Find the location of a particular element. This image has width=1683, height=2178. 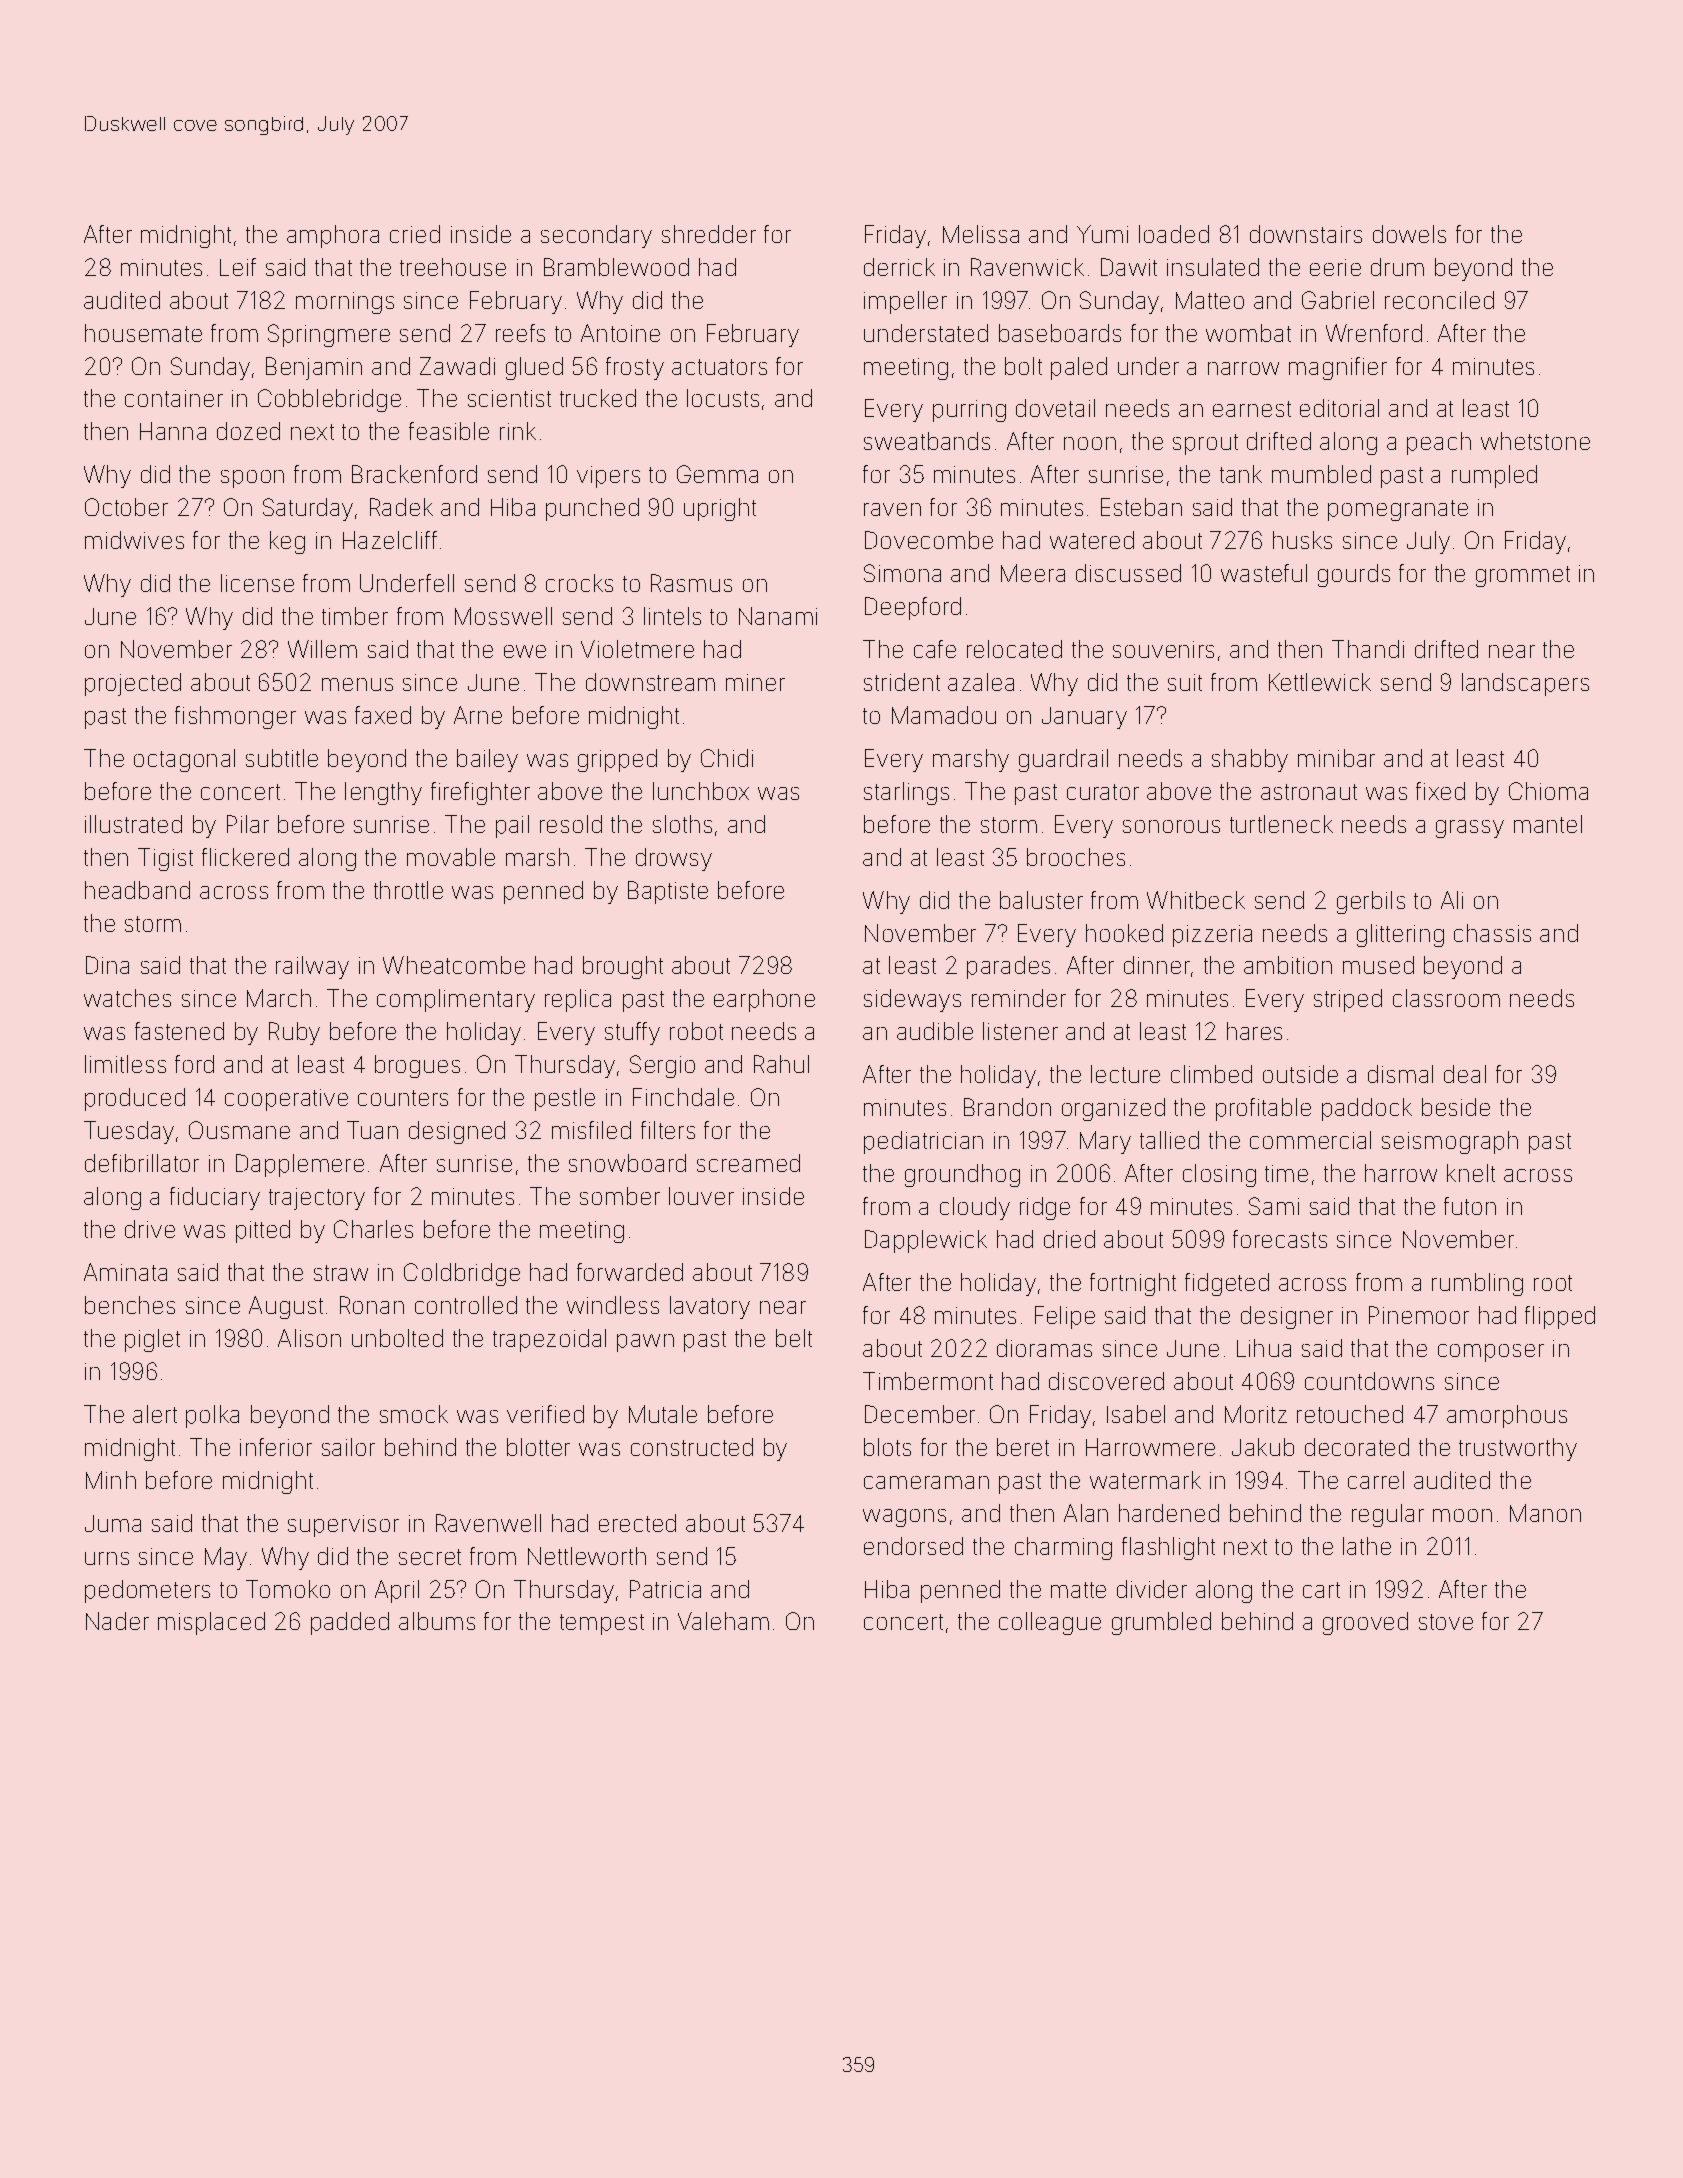

constructed is located at coordinates (692, 1447).
